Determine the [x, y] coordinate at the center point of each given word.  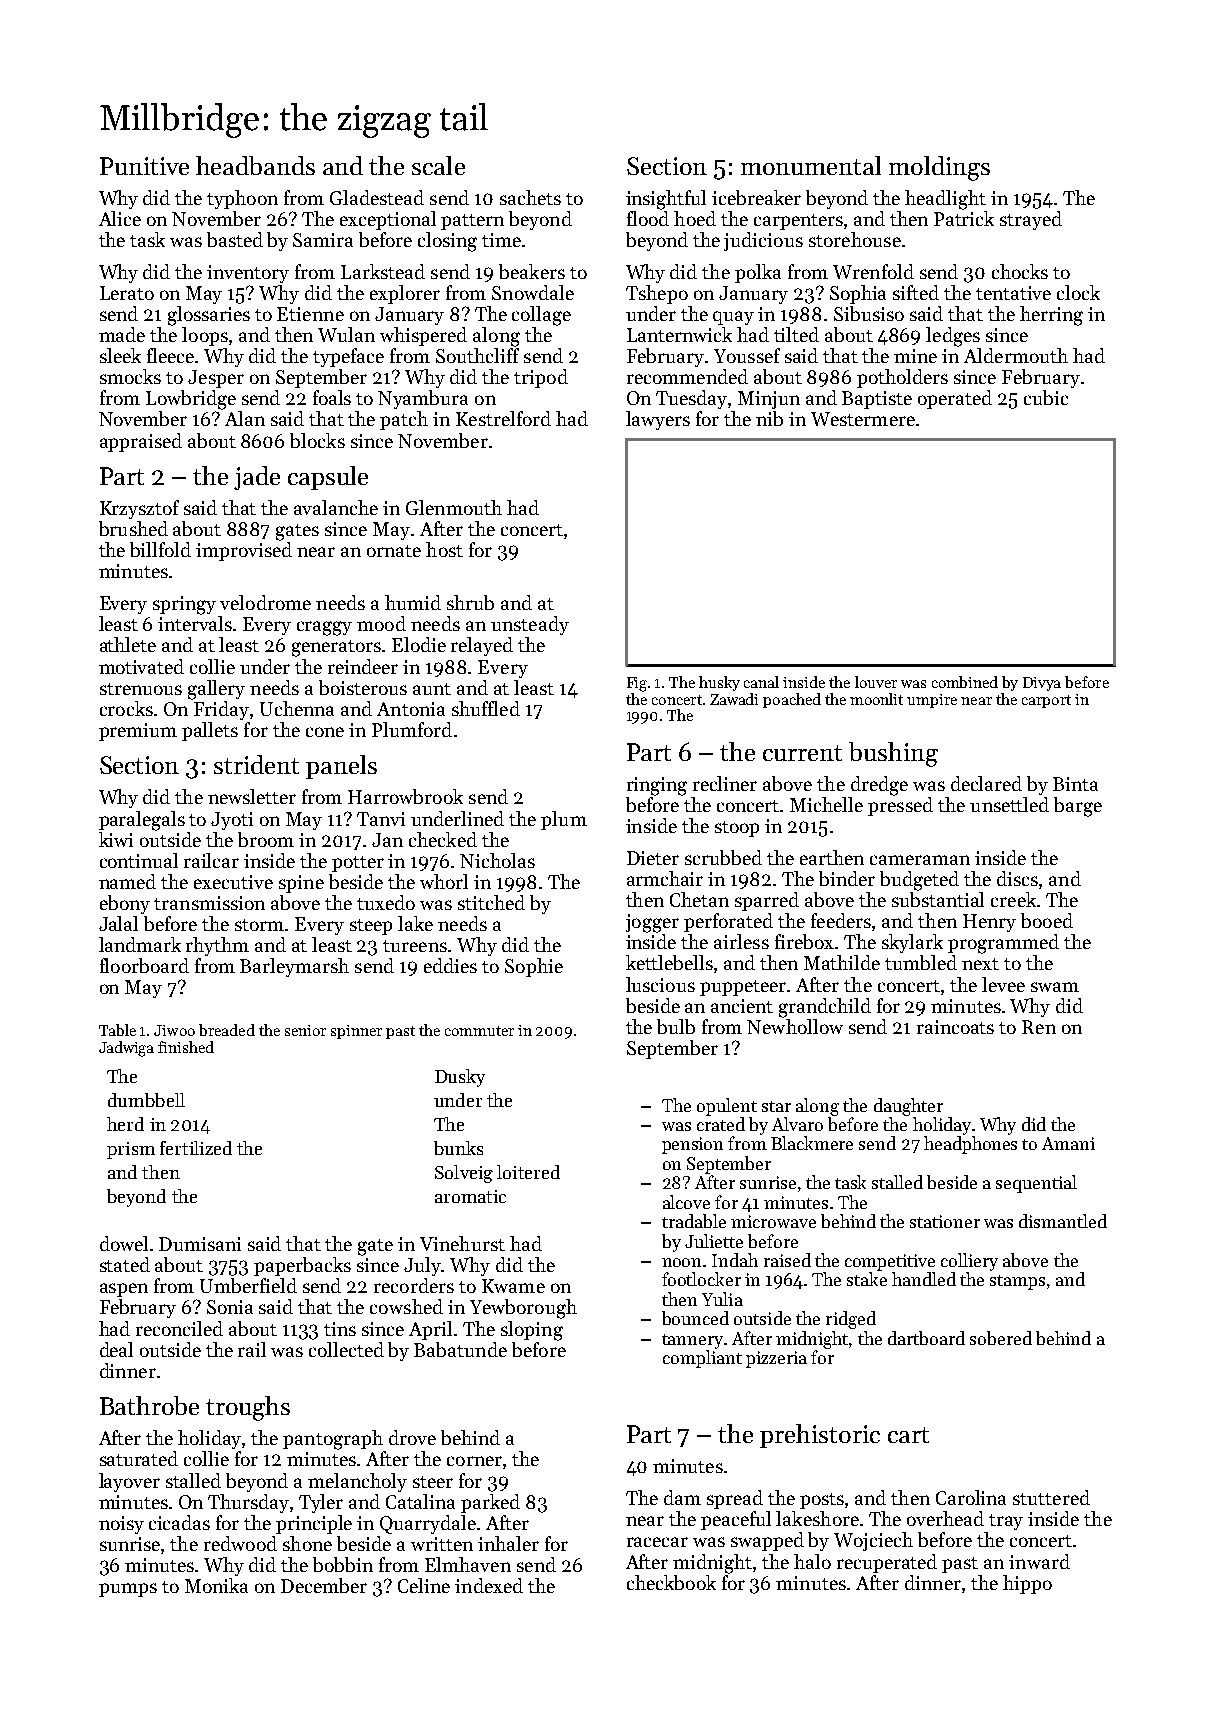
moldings [939, 168]
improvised [244, 551]
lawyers [658, 420]
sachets [530, 197]
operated [955, 399]
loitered [528, 1172]
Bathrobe [149, 1405]
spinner [356, 1032]
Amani [1068, 1143]
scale [438, 165]
